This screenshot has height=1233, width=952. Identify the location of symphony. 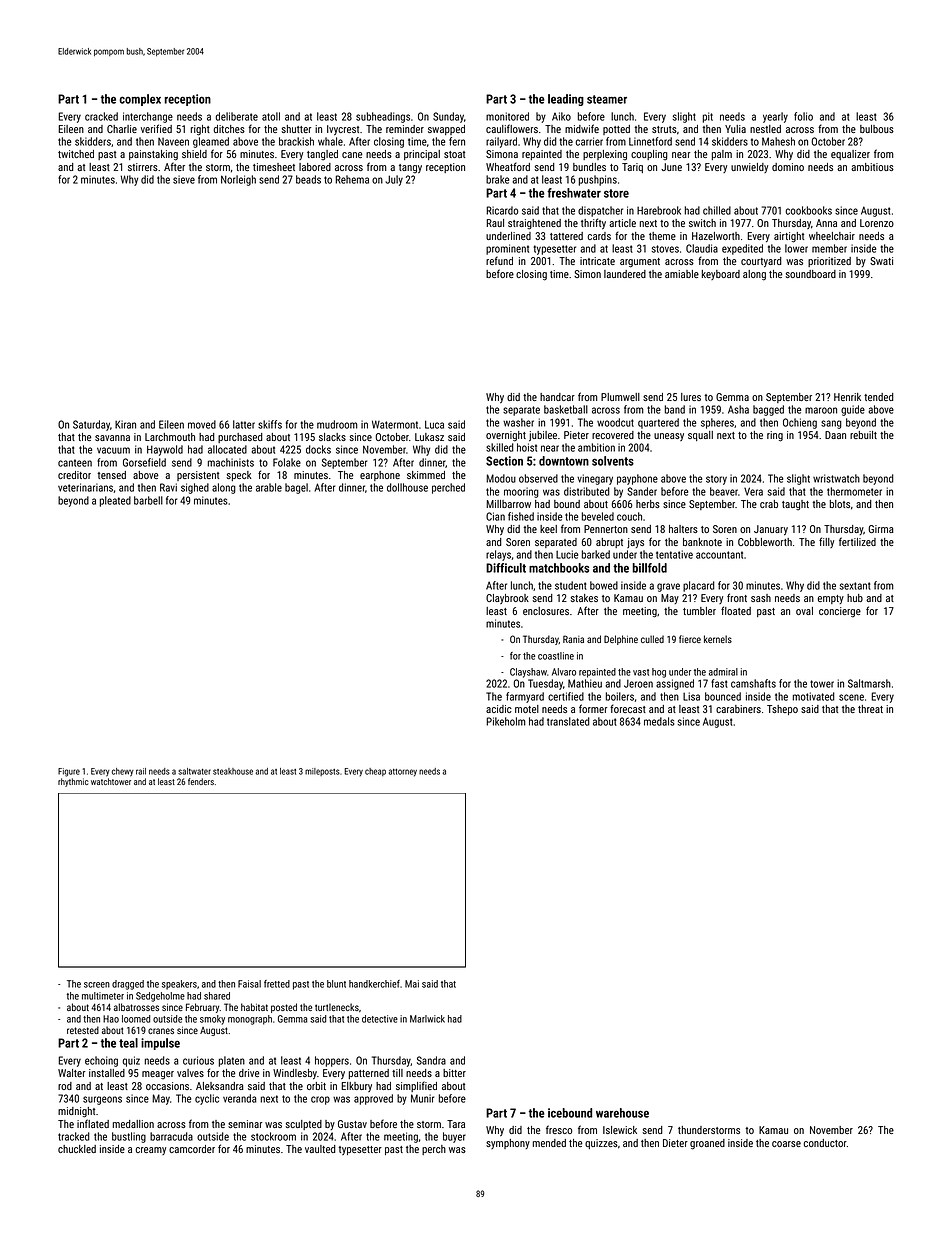
(508, 1144).
